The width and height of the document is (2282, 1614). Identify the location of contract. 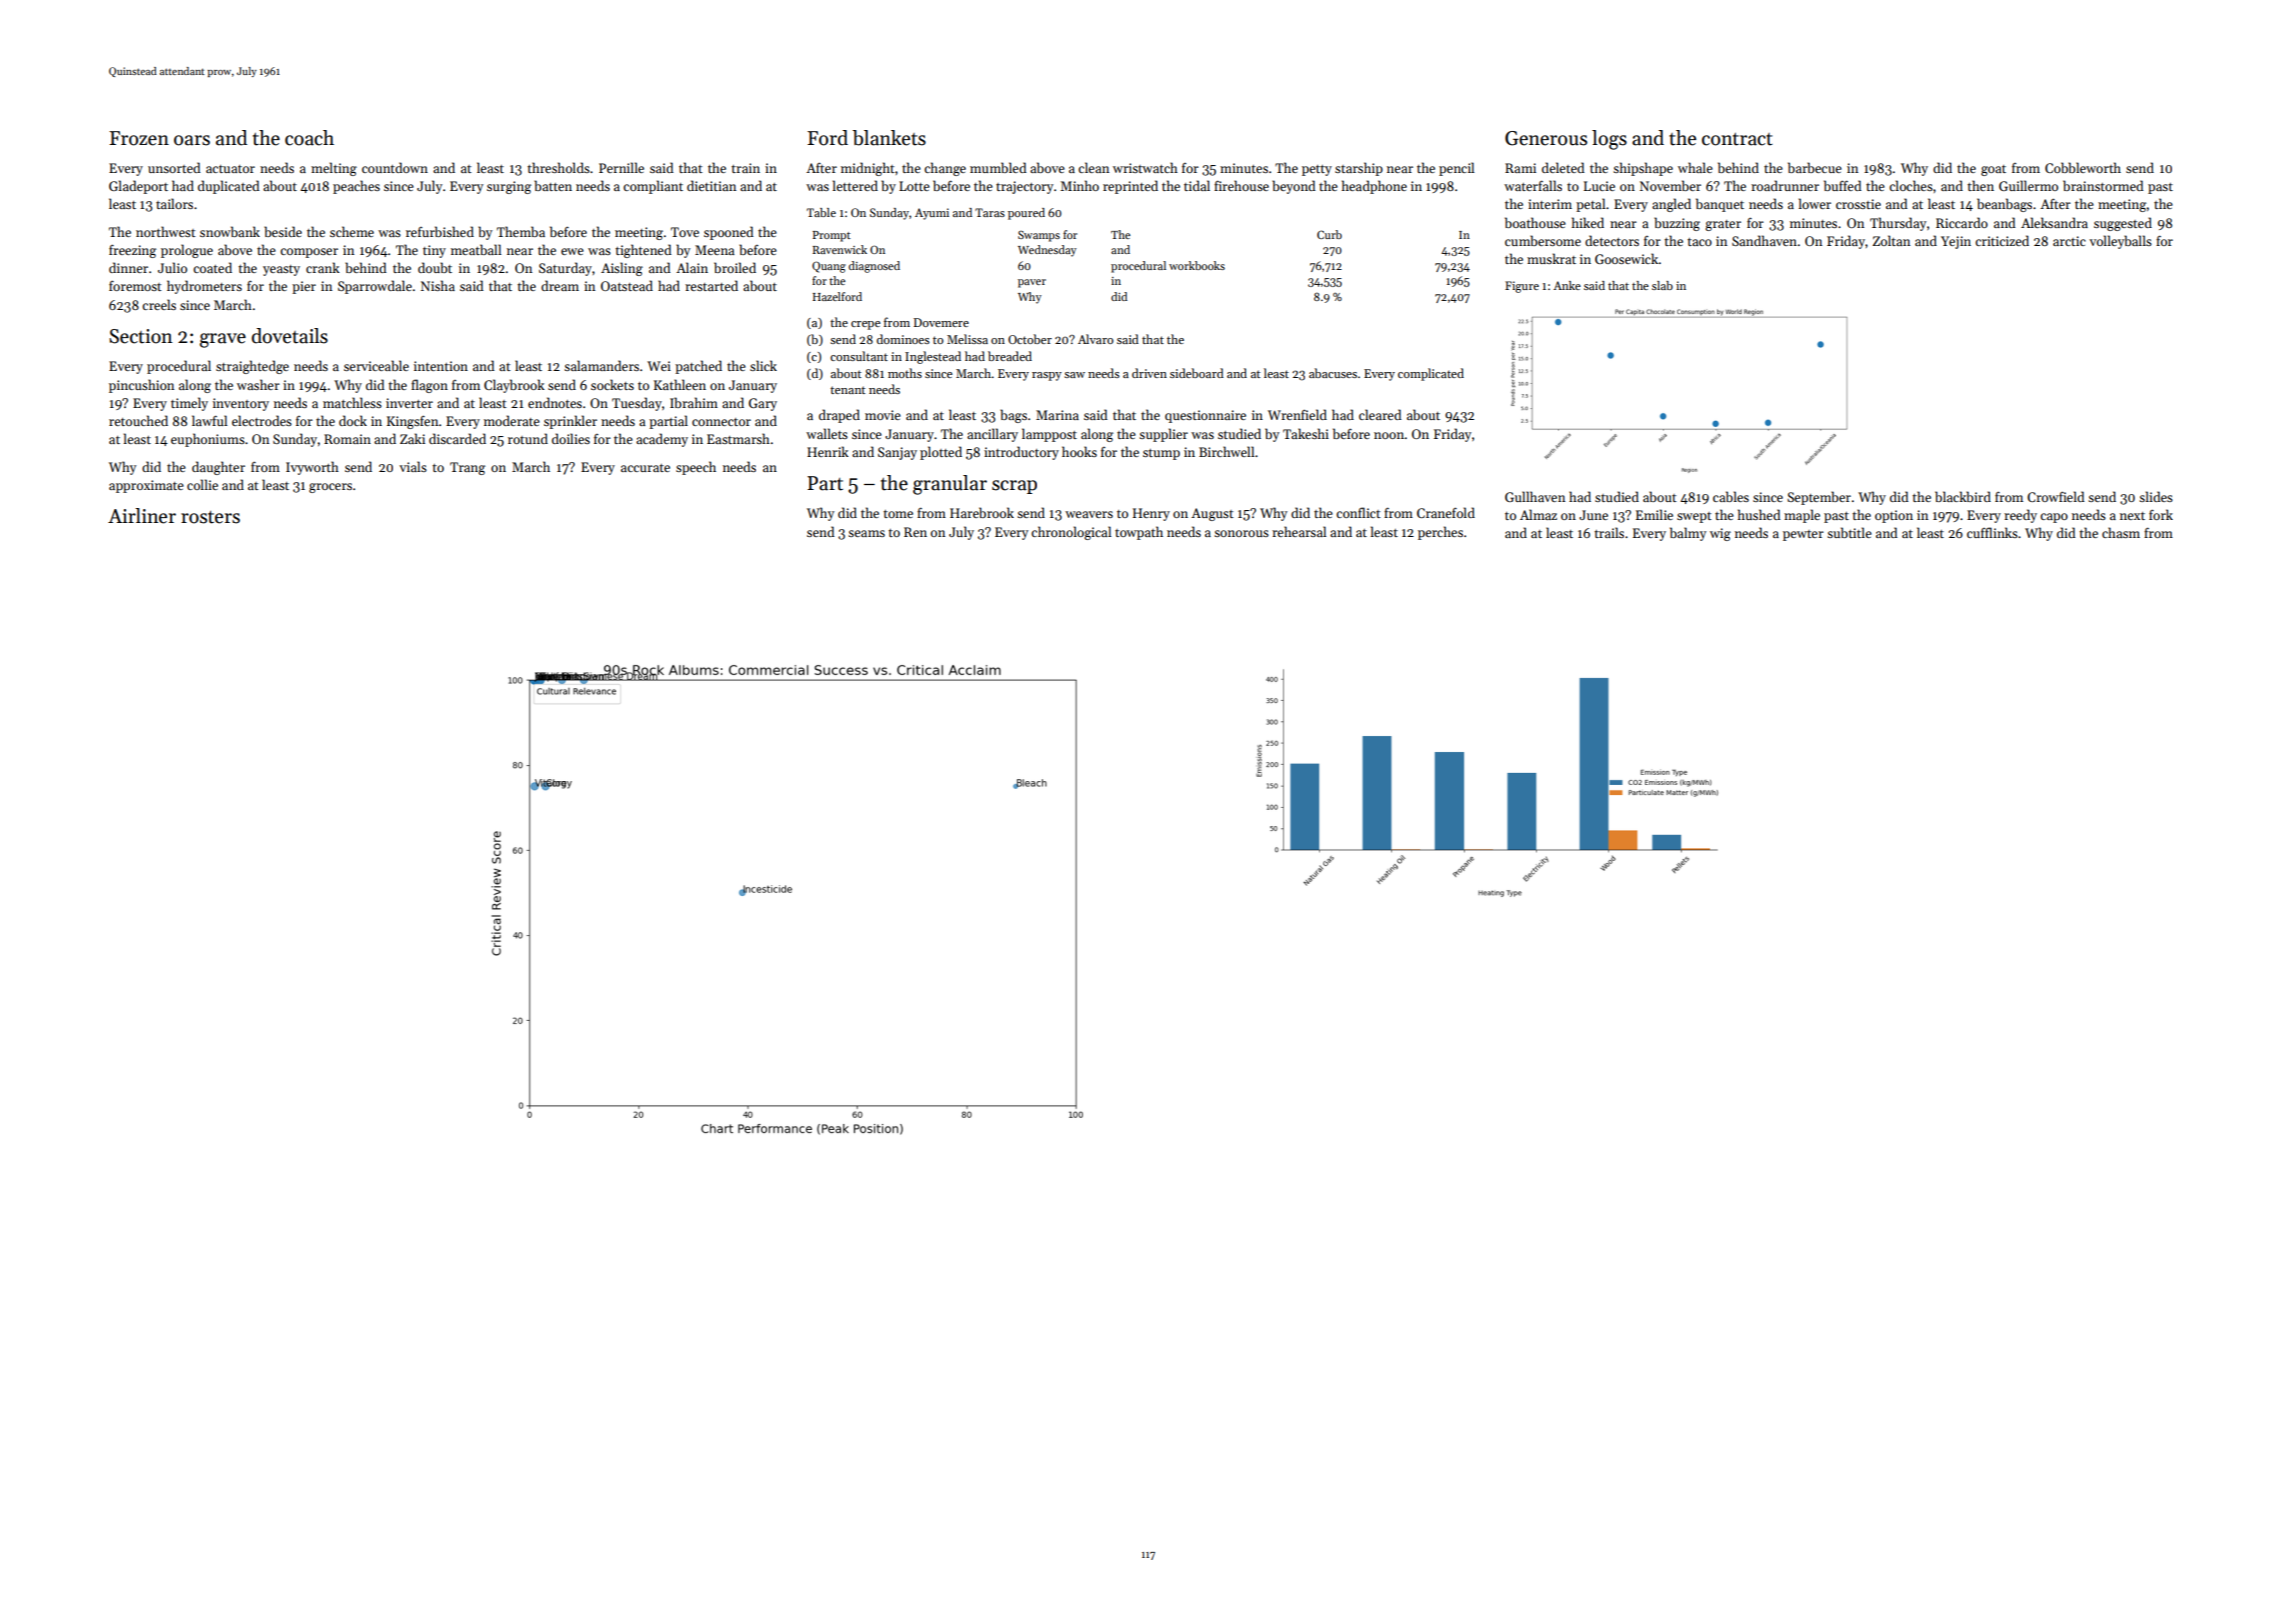
(1737, 139).
